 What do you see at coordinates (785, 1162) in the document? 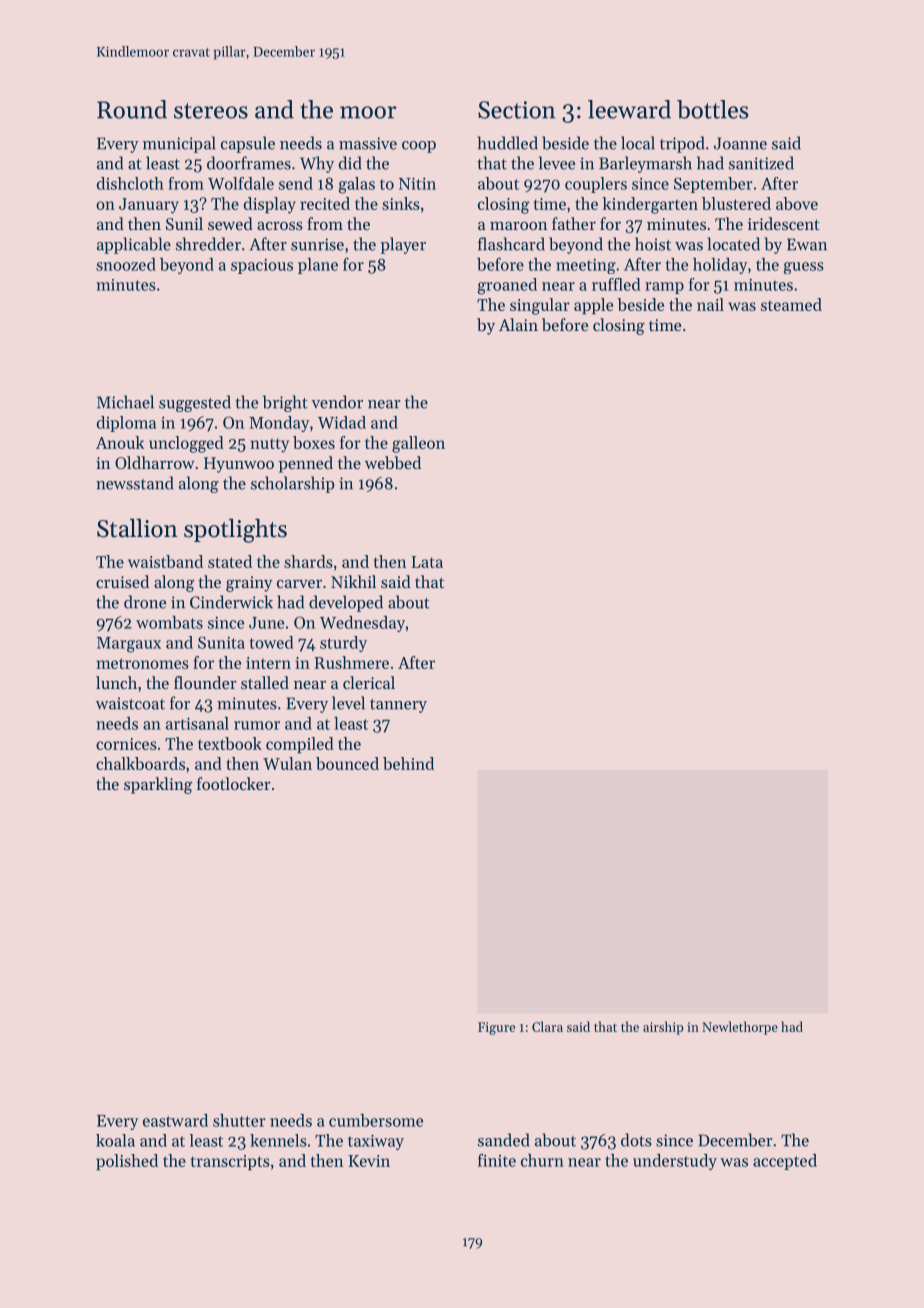
I see `accepted` at bounding box center [785, 1162].
